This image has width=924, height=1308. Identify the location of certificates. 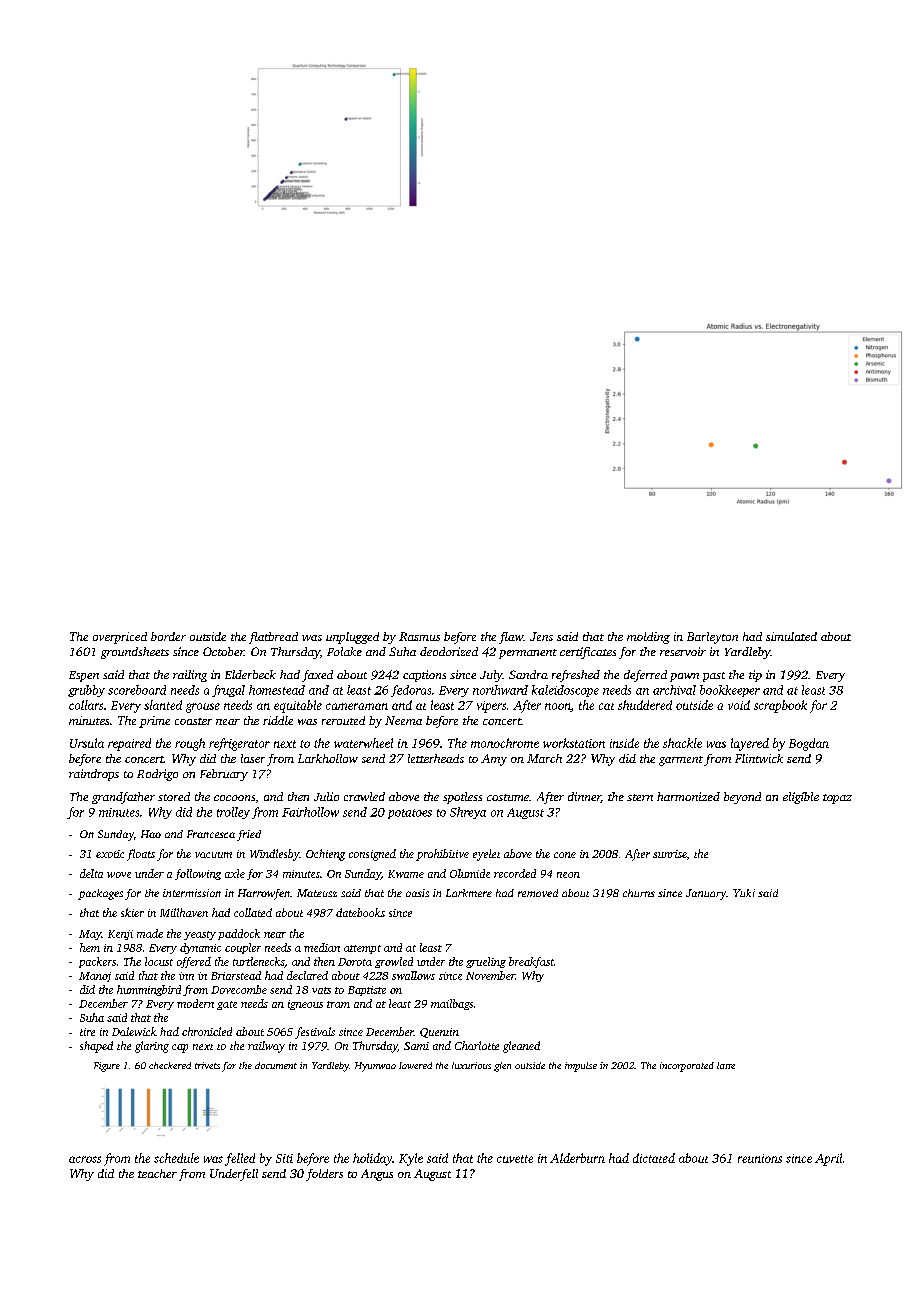
(588, 653).
